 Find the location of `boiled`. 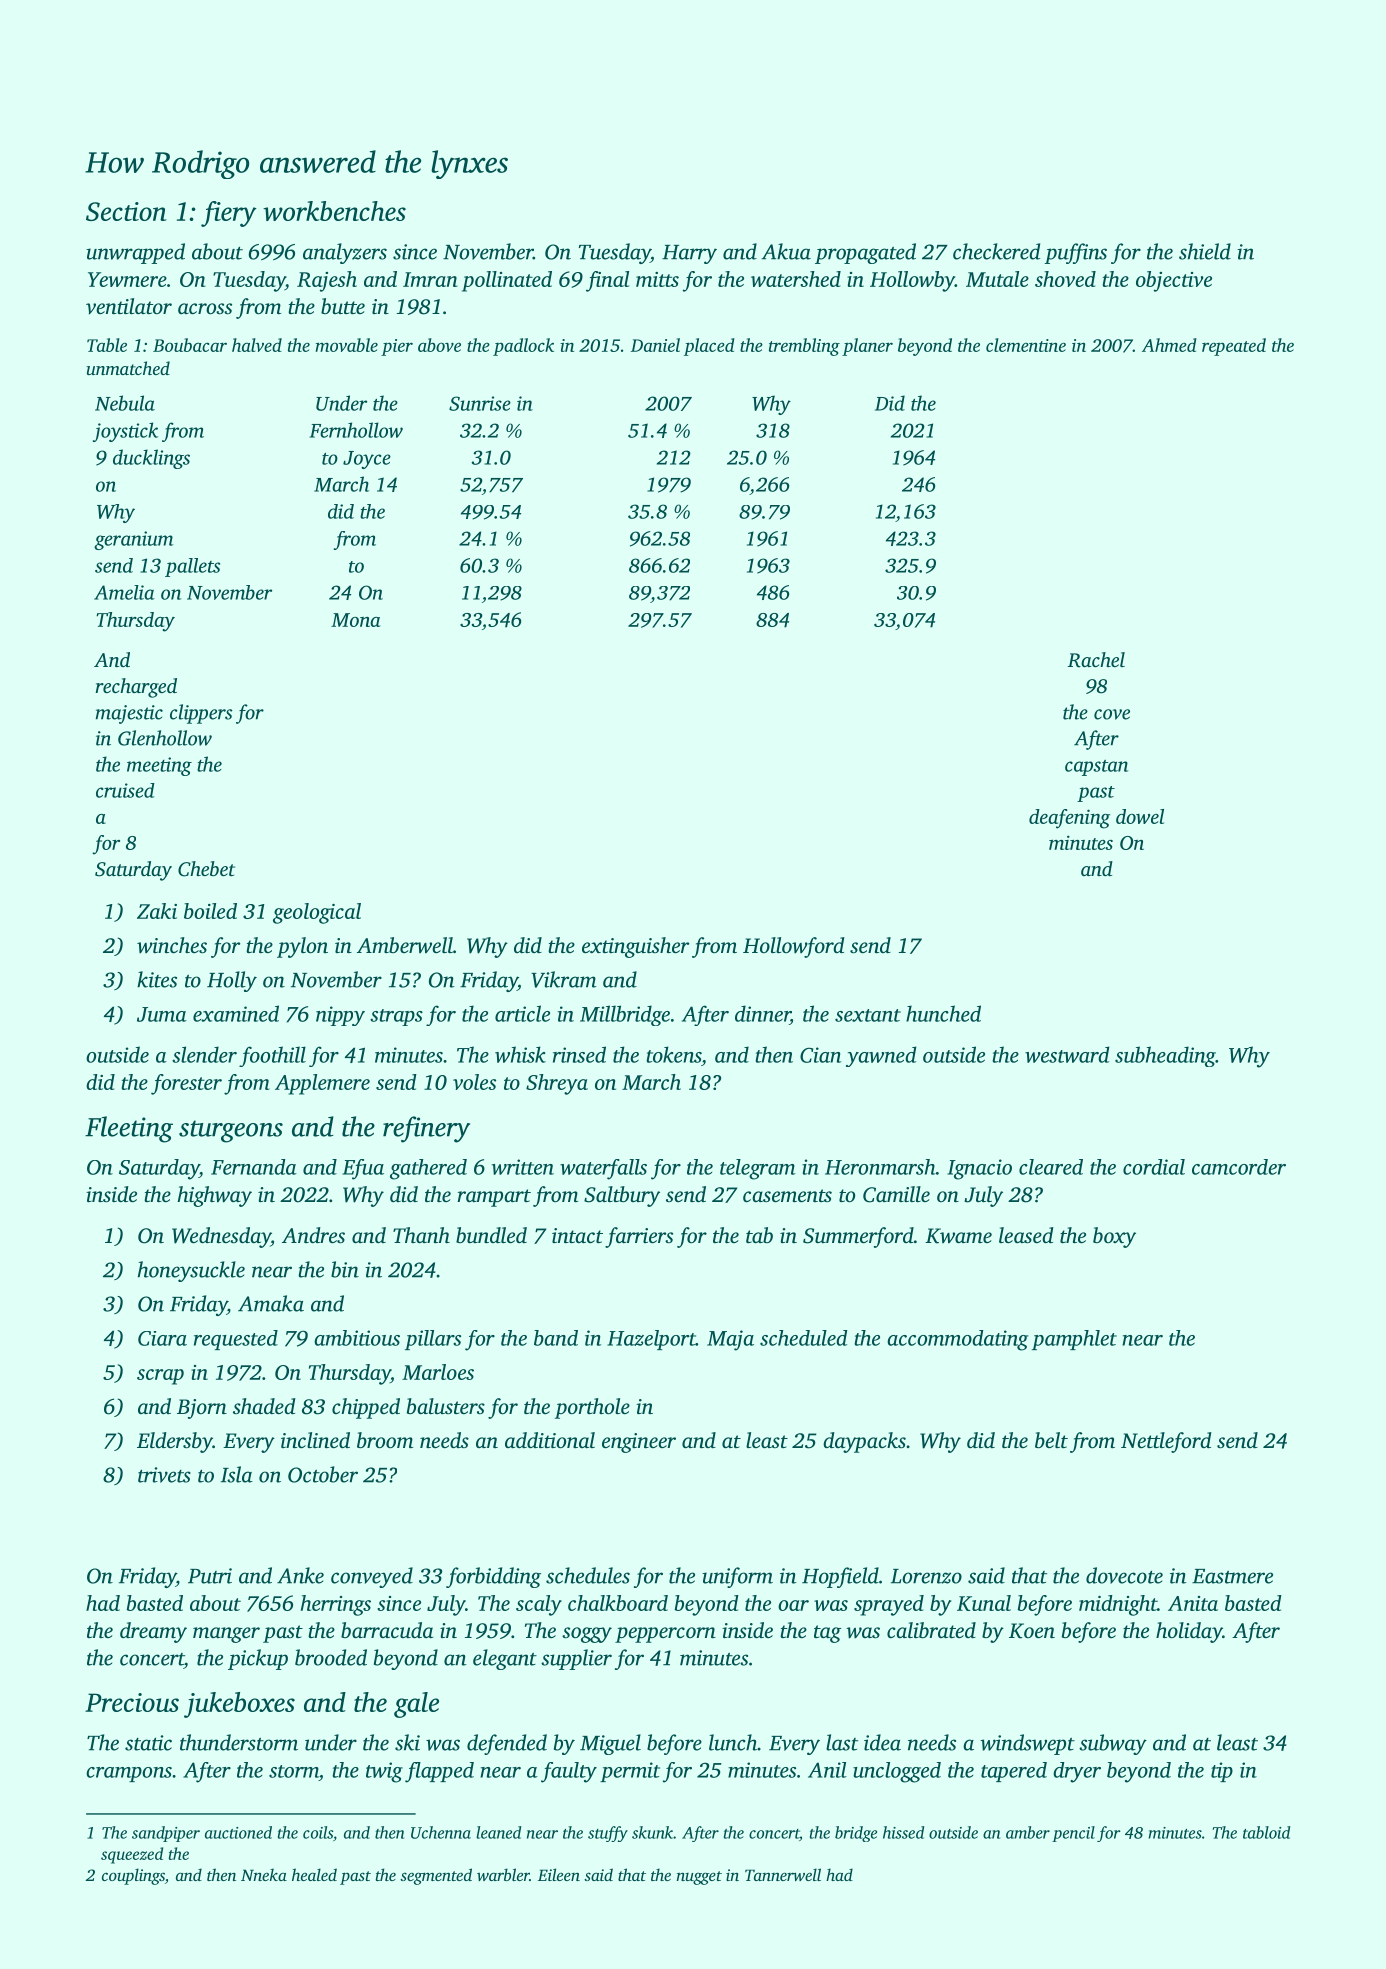

boiled is located at coordinates (210, 911).
